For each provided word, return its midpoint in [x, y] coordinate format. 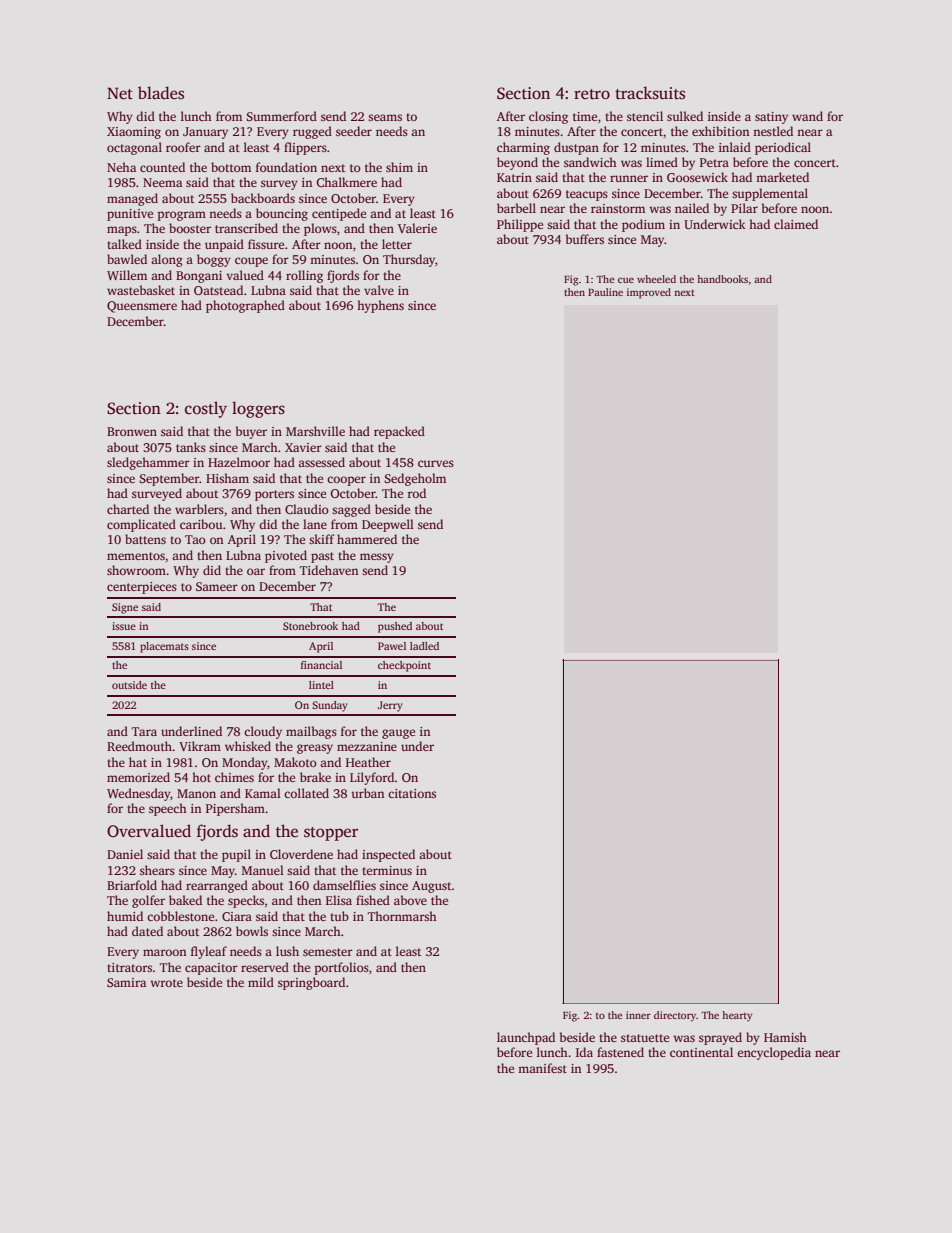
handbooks [722, 279]
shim [399, 167]
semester [328, 952]
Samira [126, 982]
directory [675, 1016]
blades [161, 93]
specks [246, 901]
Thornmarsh [402, 916]
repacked [399, 432]
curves [436, 463]
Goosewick [697, 177]
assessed [321, 462]
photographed [245, 306]
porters [274, 495]
